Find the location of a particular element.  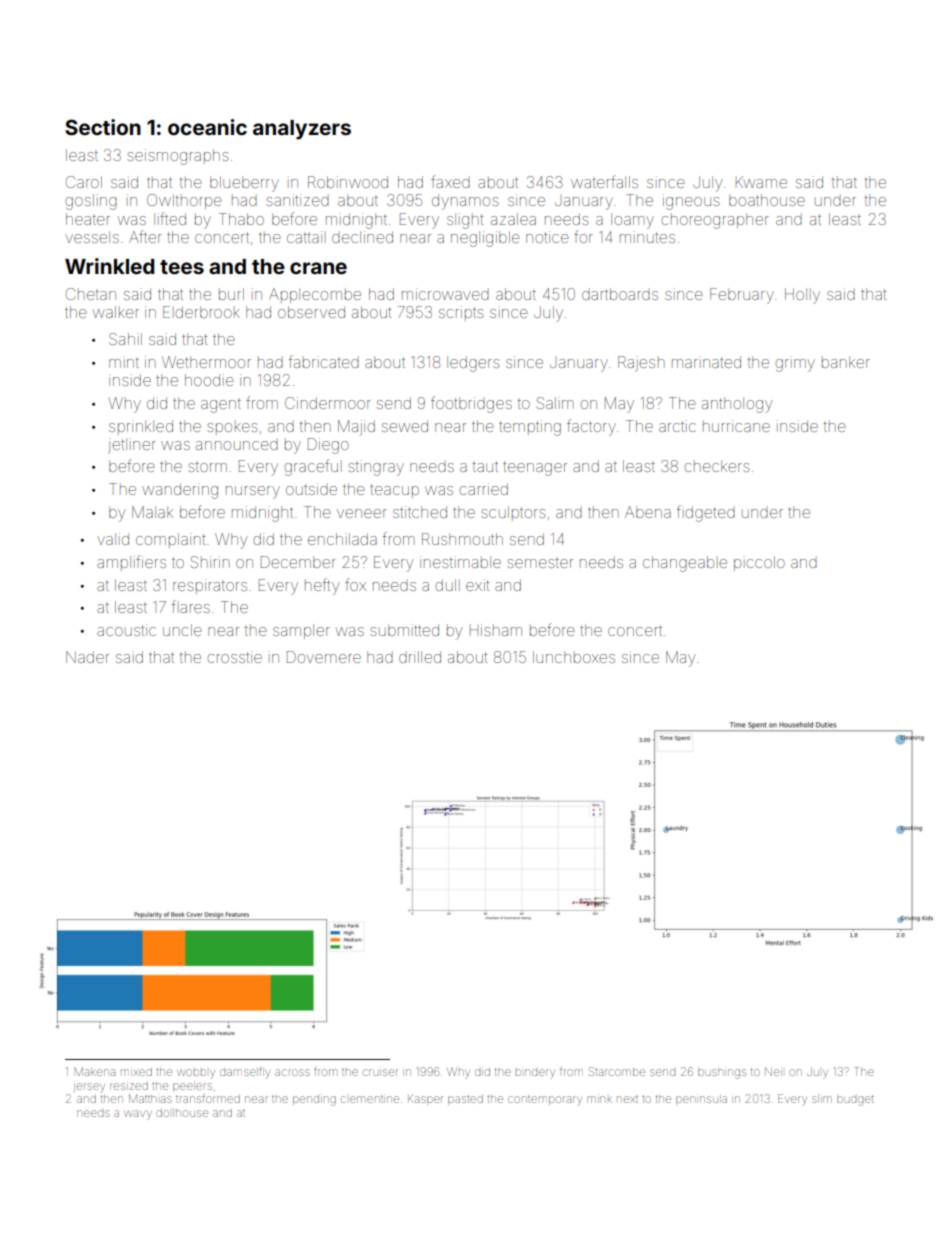

Kwame is located at coordinates (761, 182).
